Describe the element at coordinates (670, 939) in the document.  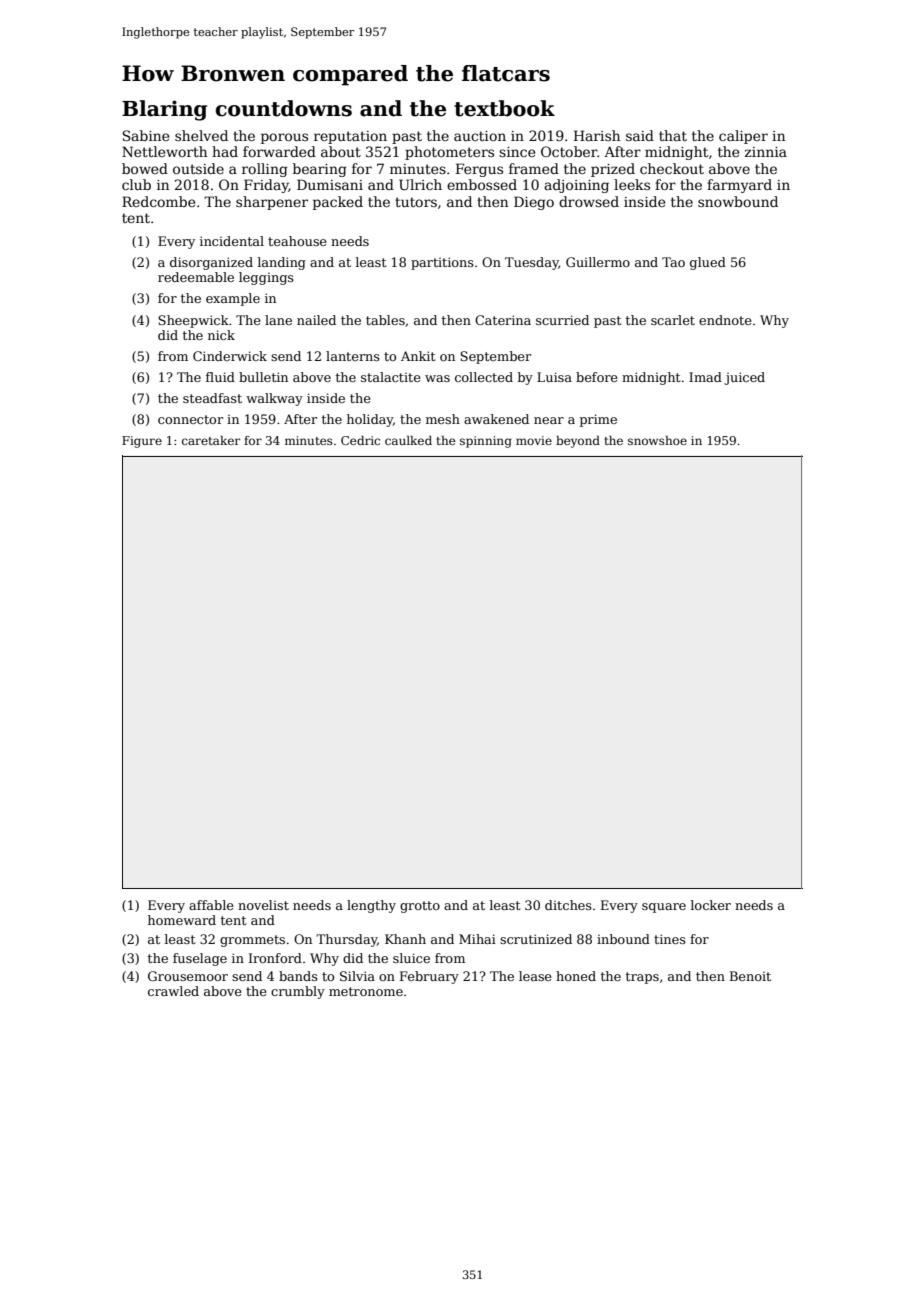
I see `tines` at that location.
